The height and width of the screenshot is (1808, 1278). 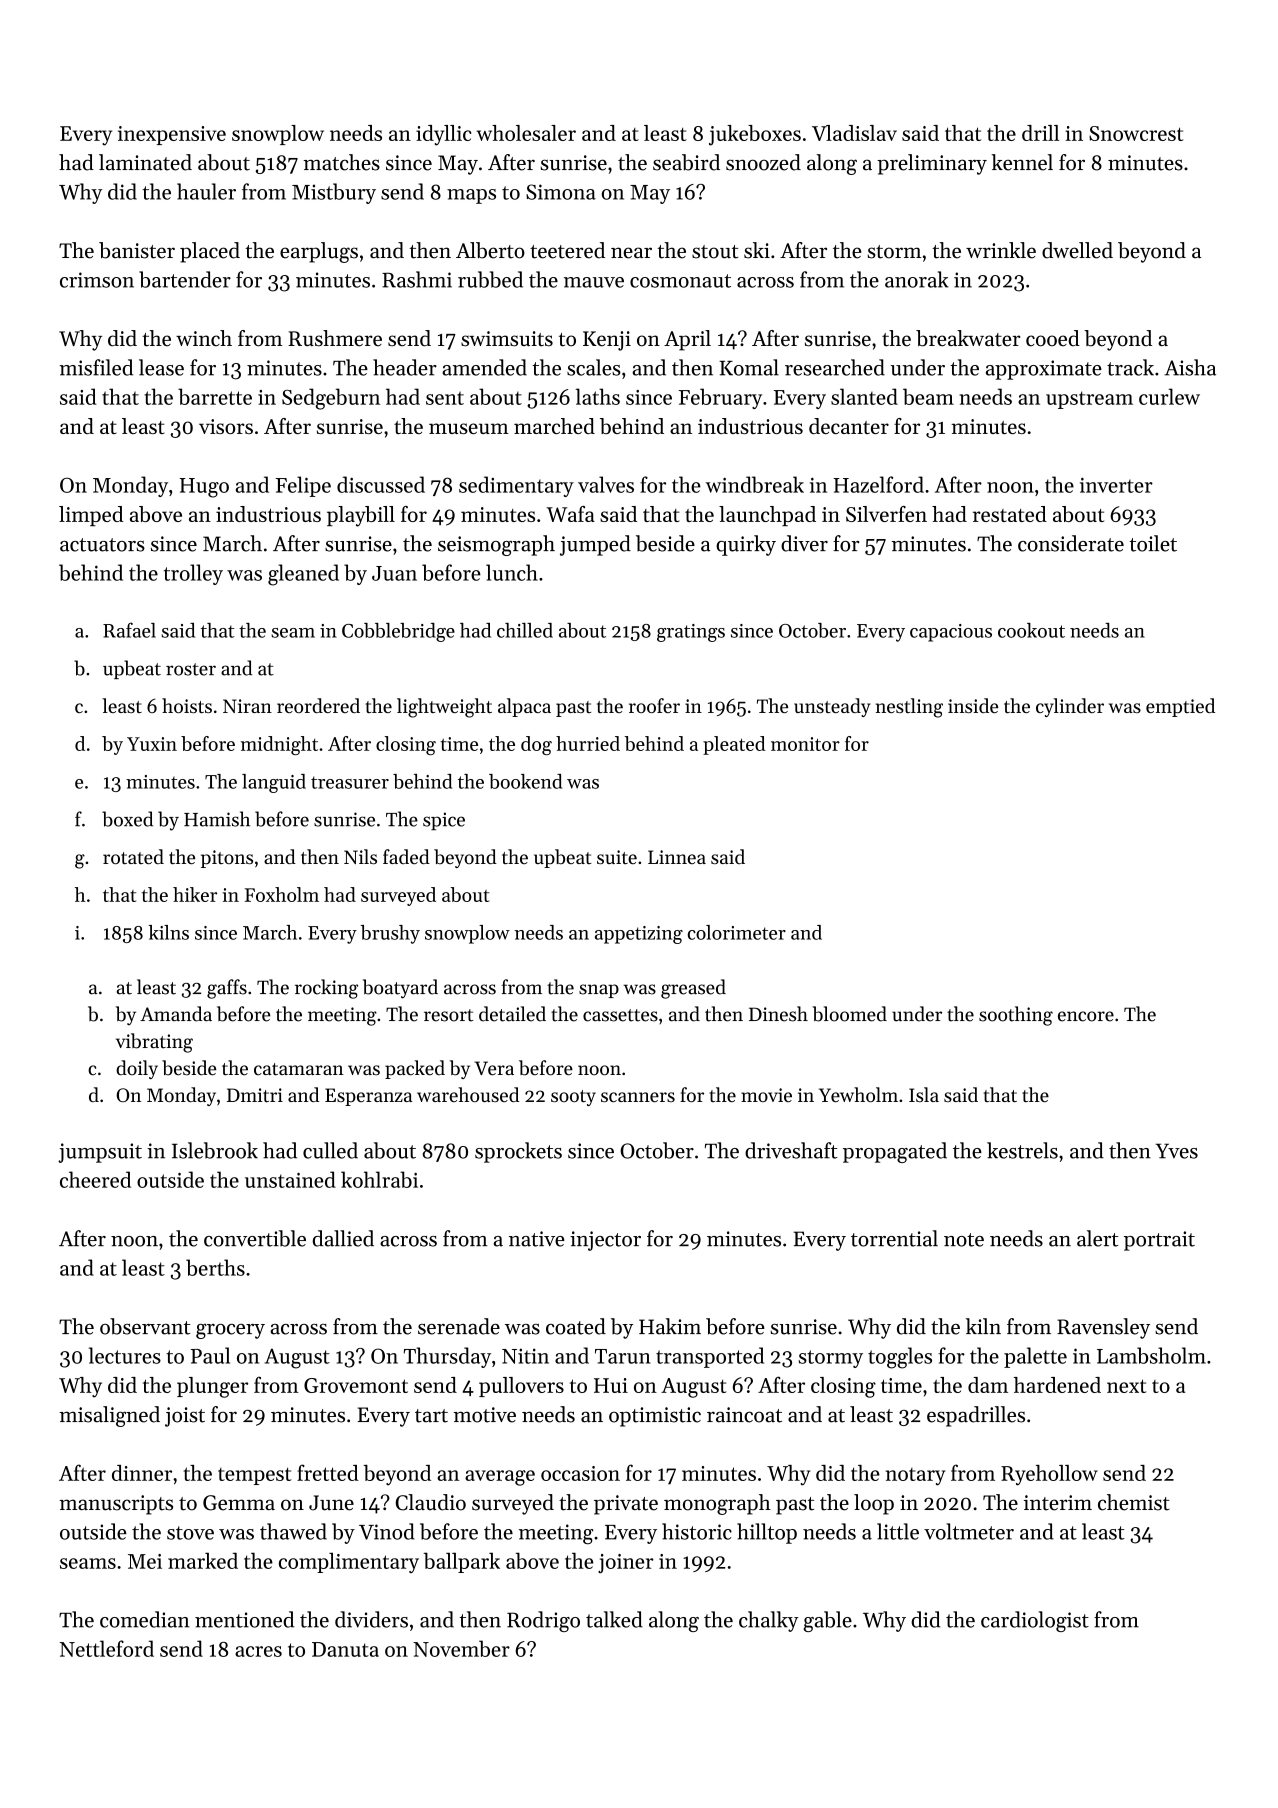 I want to click on earplugs, so click(x=319, y=252).
